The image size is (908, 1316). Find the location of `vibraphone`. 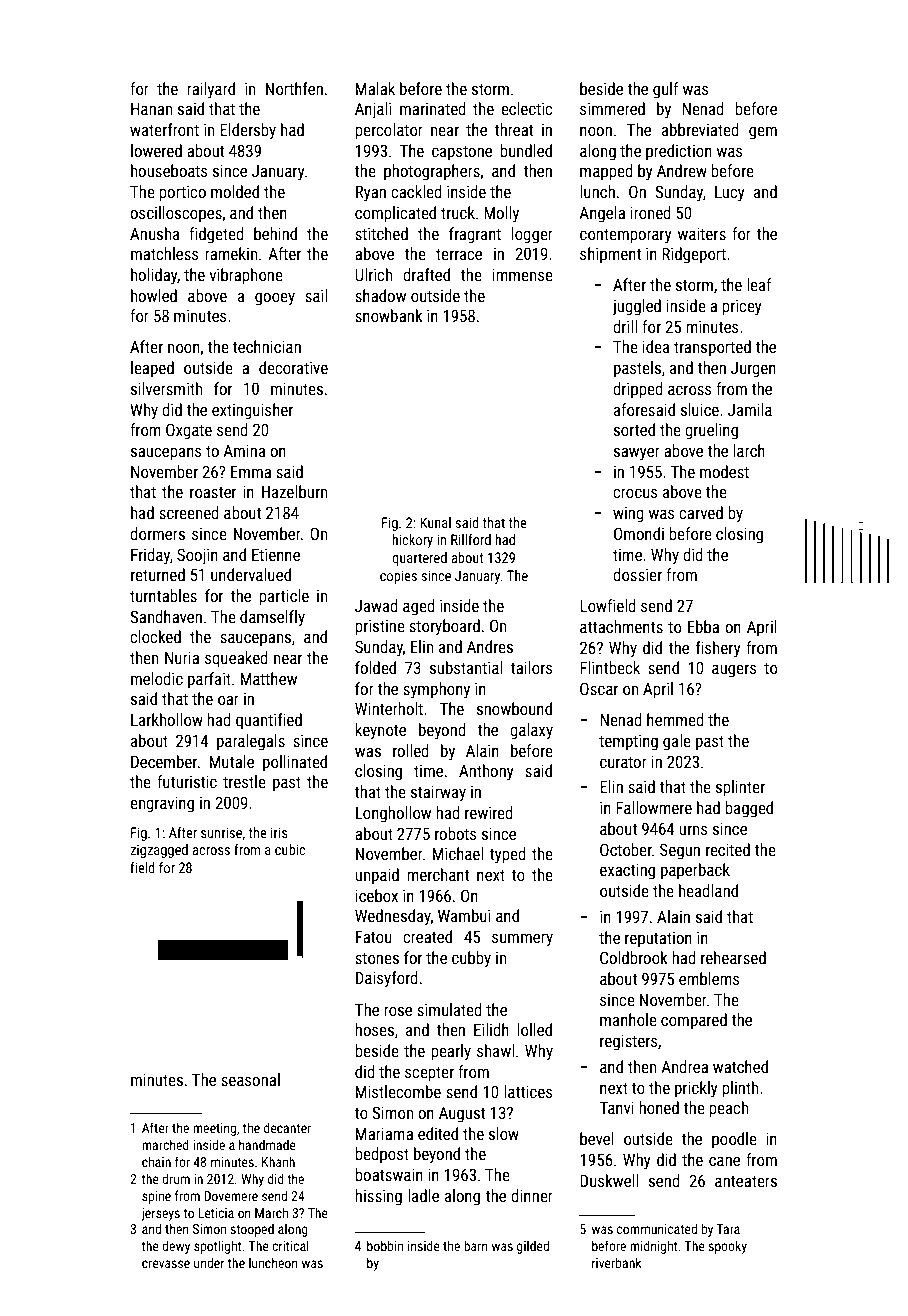

vibraphone is located at coordinates (246, 276).
